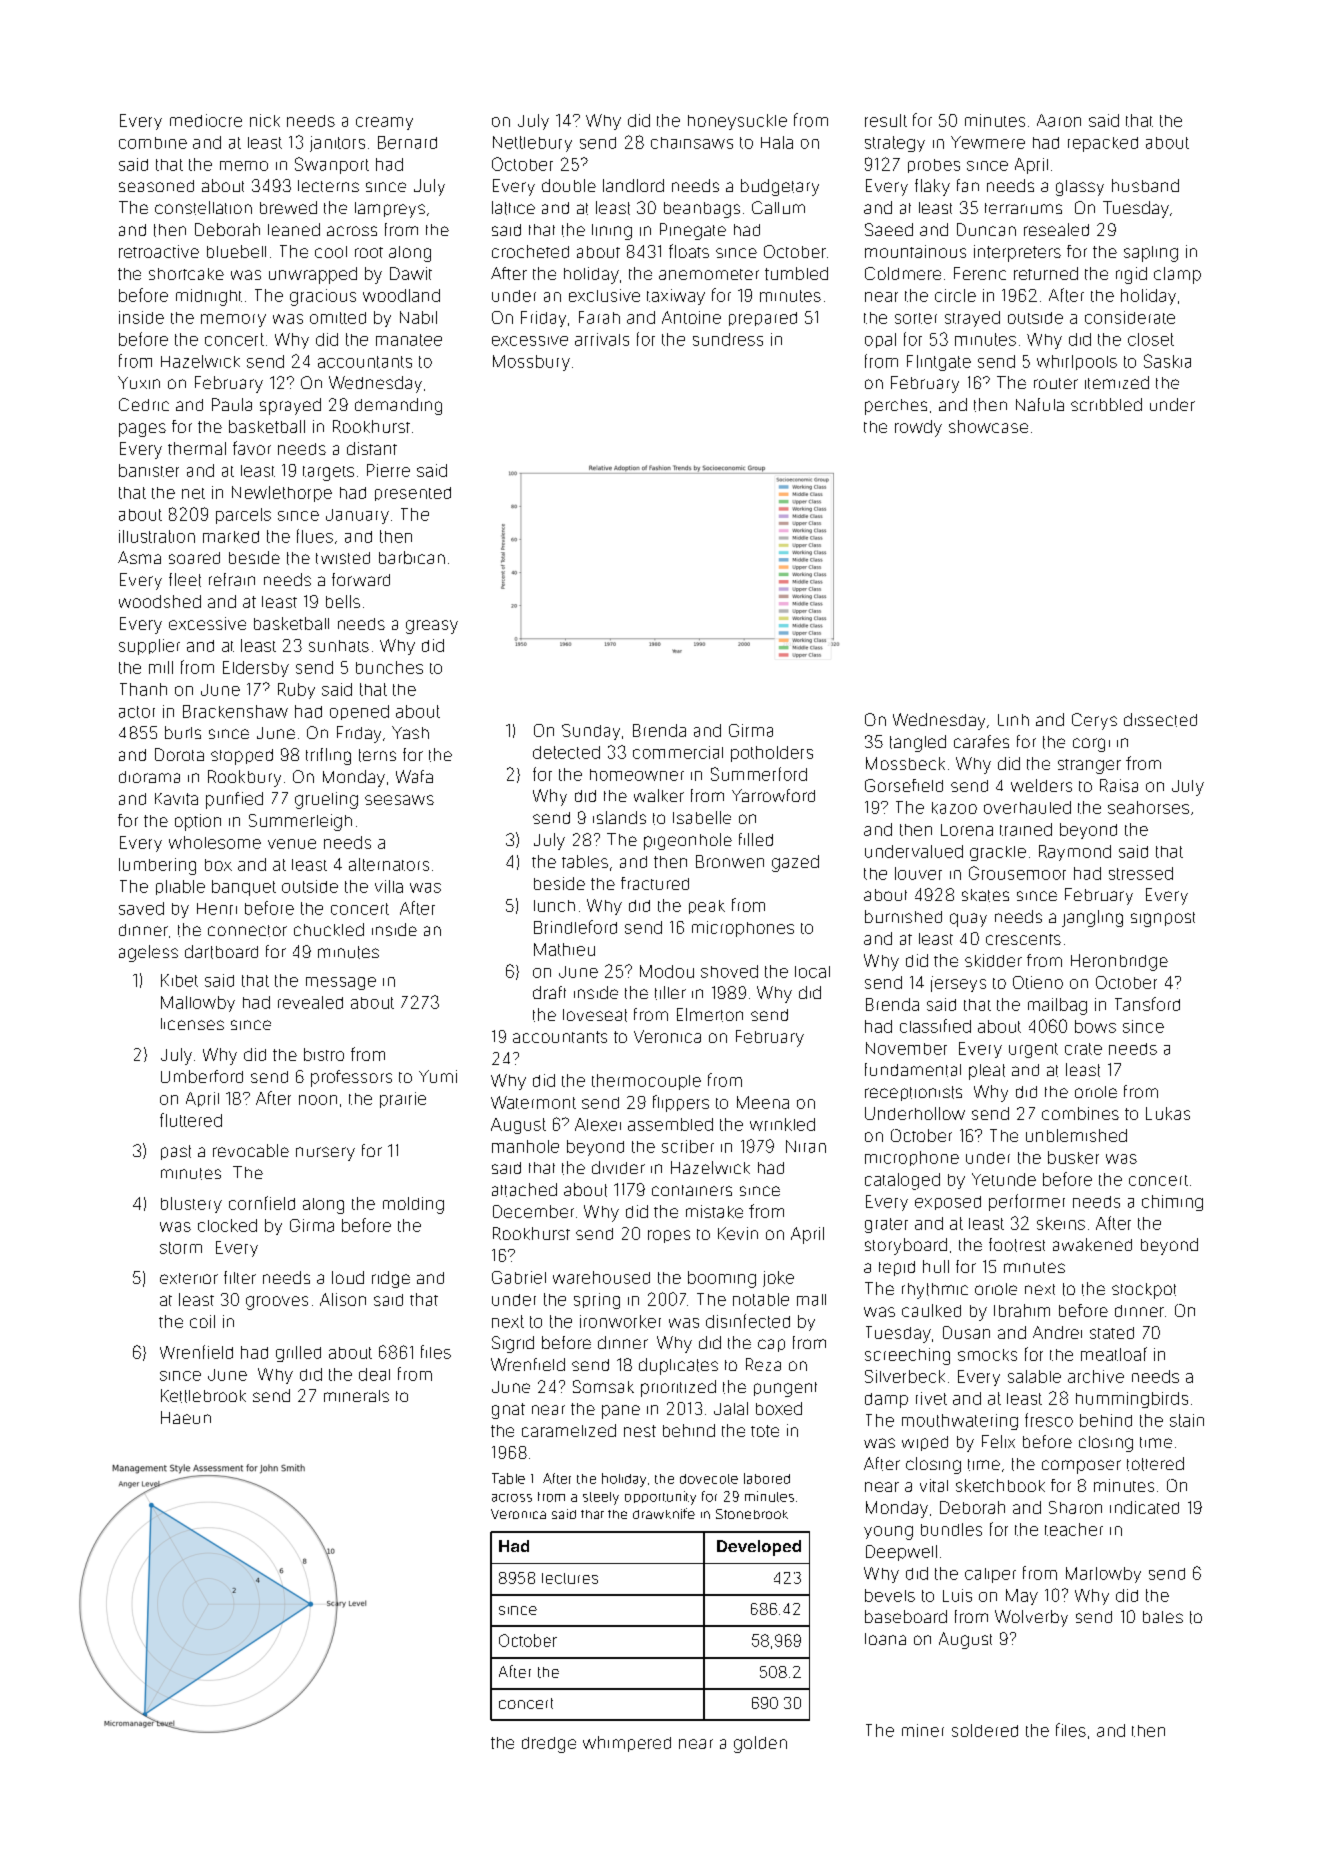 The width and height of the image is (1324, 1872). Describe the element at coordinates (1080, 188) in the image. I see `glassy` at that location.
